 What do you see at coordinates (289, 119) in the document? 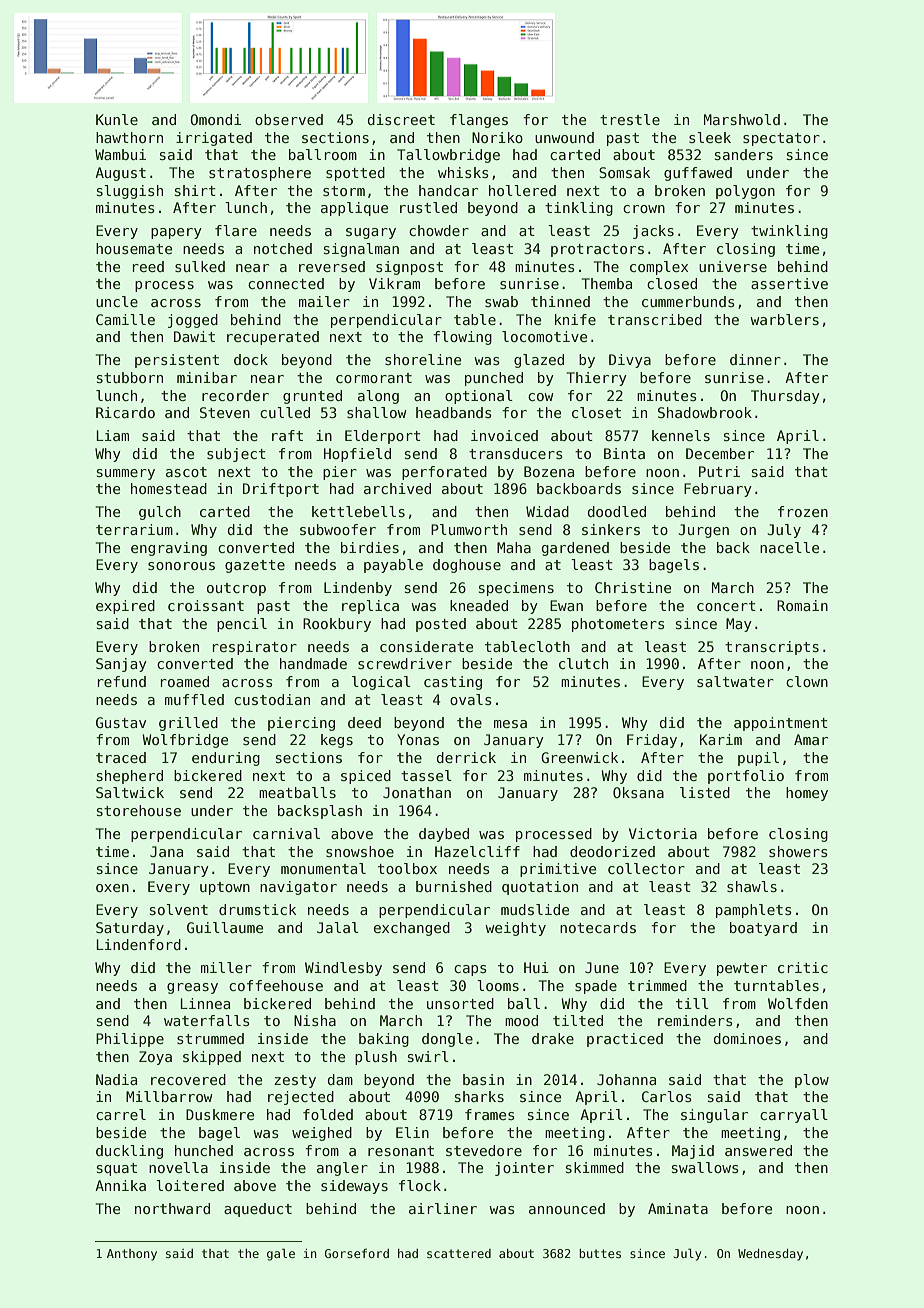
I see `observed` at bounding box center [289, 119].
